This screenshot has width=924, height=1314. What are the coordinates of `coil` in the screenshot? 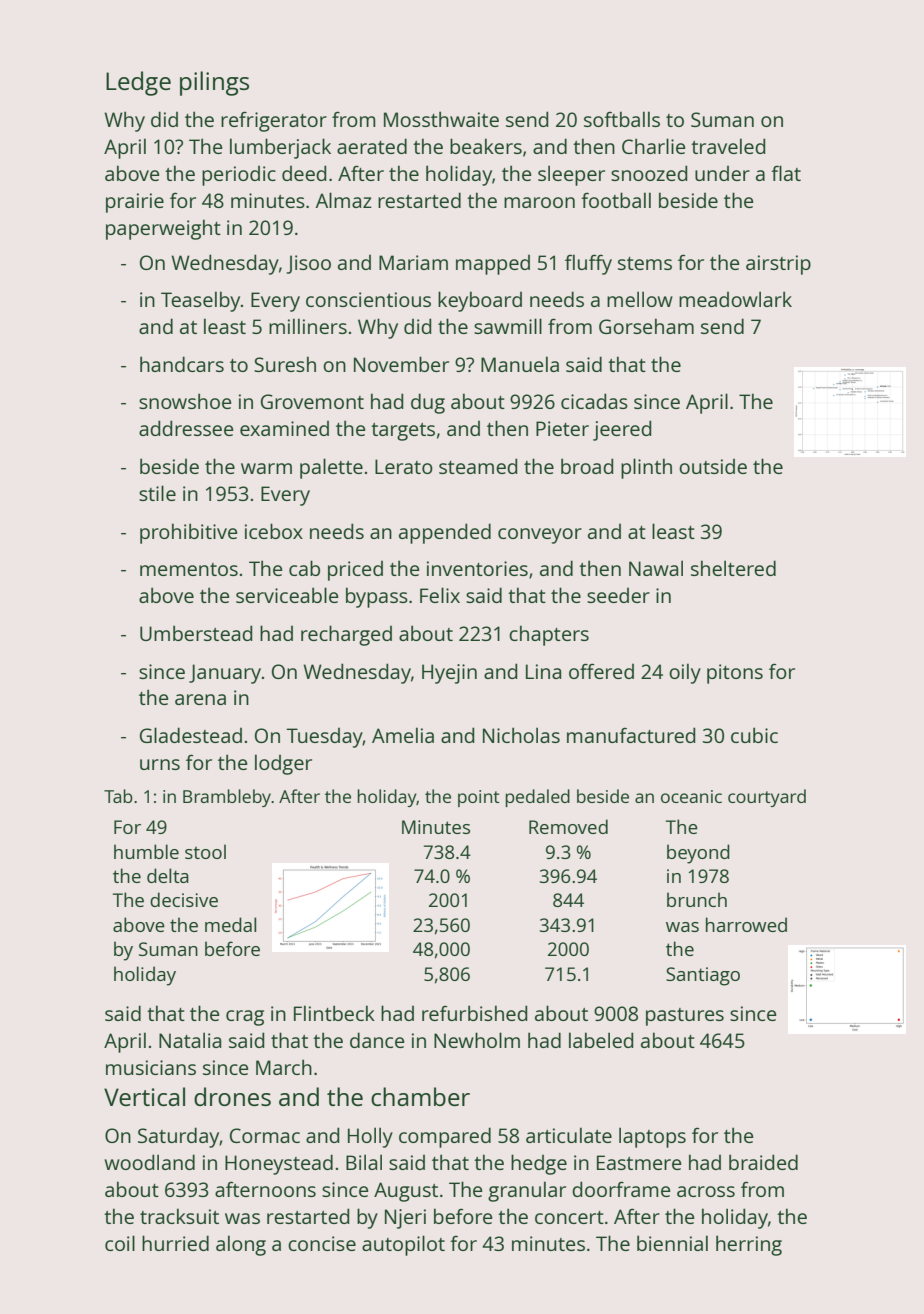 It's located at (120, 1243).
